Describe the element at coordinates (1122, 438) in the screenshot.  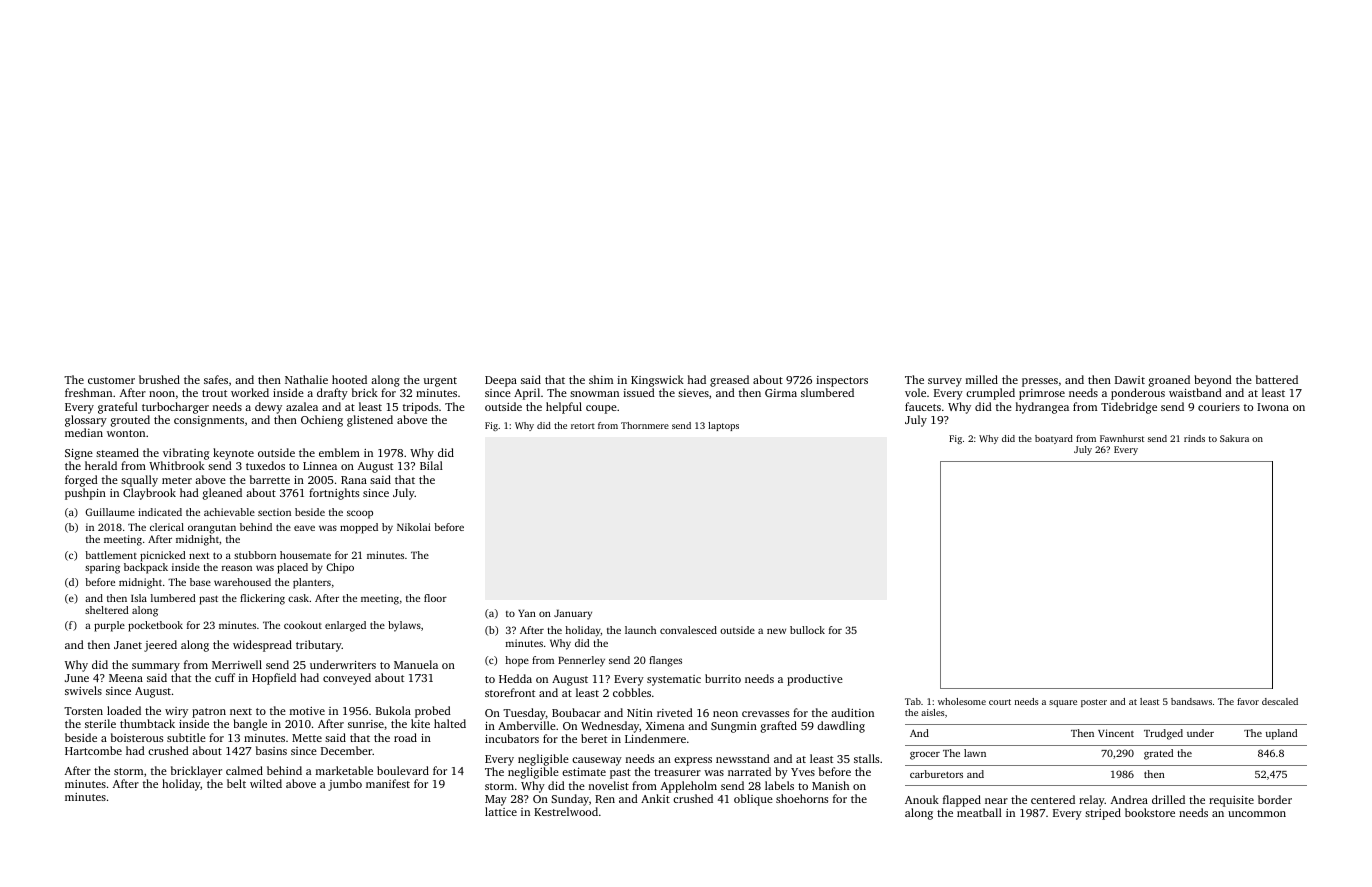
I see `Fawnhurst` at that location.
